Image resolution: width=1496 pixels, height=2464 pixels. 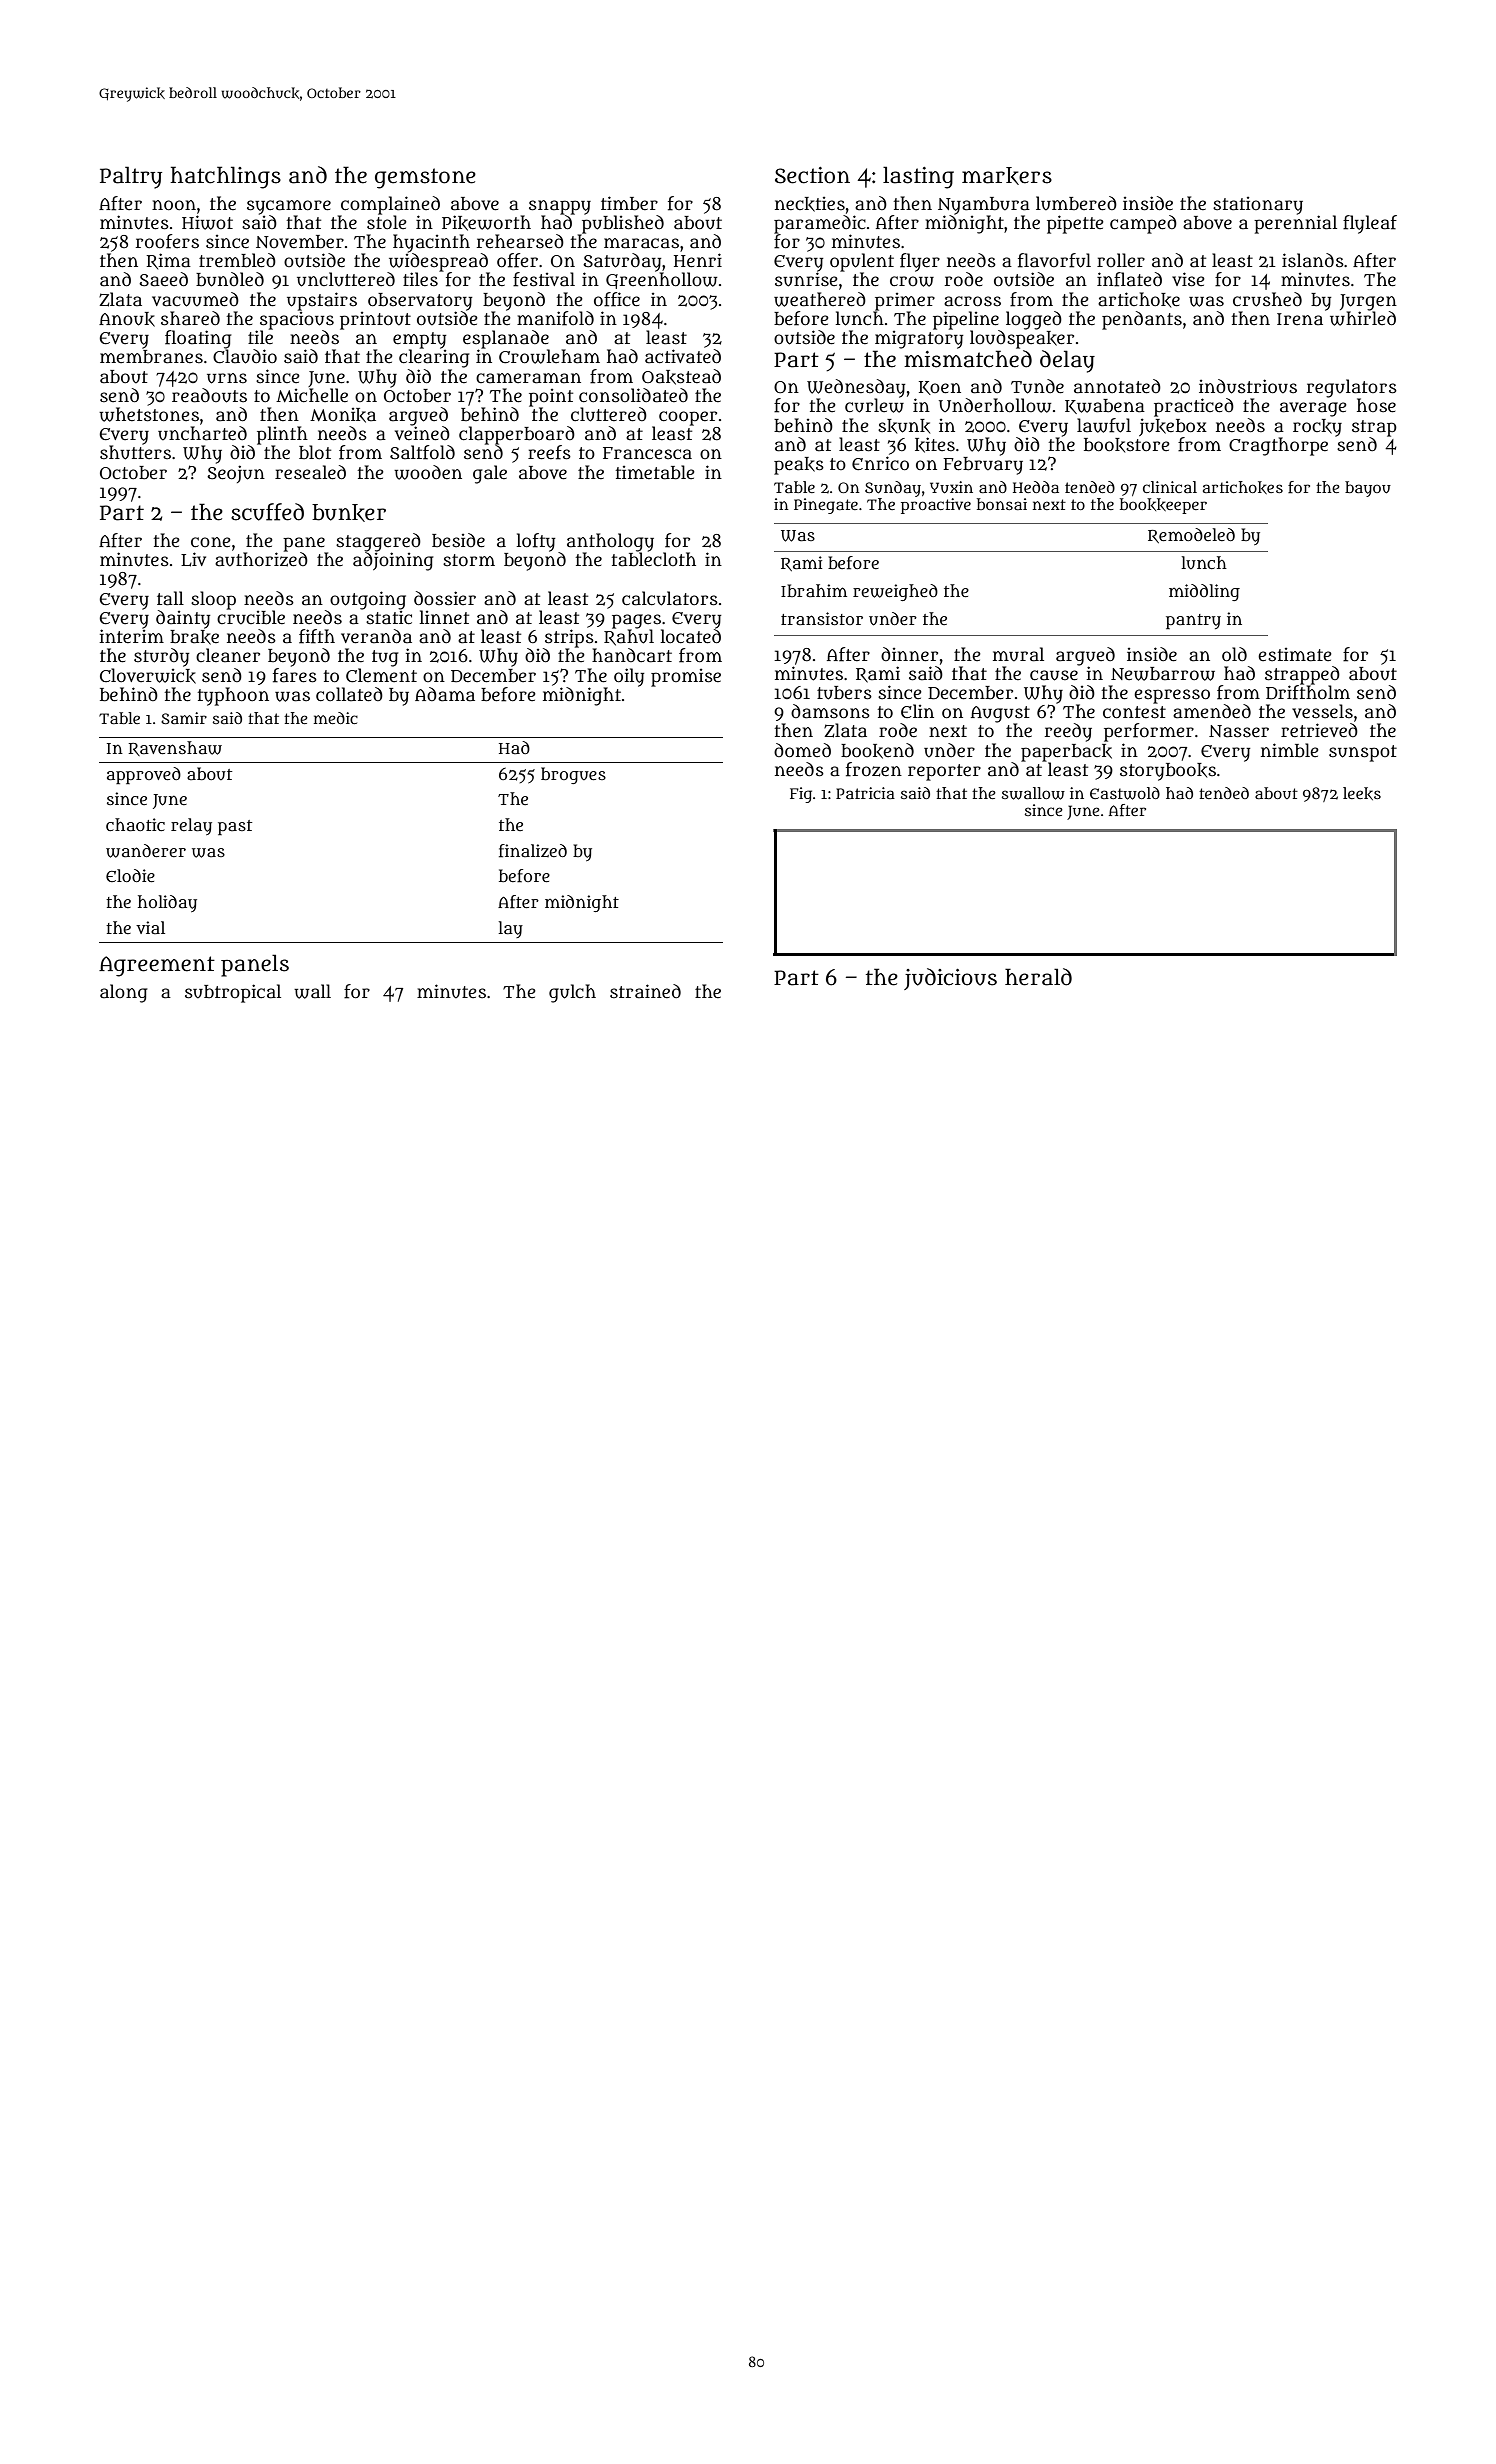 What do you see at coordinates (865, 793) in the screenshot?
I see `Patricia` at bounding box center [865, 793].
